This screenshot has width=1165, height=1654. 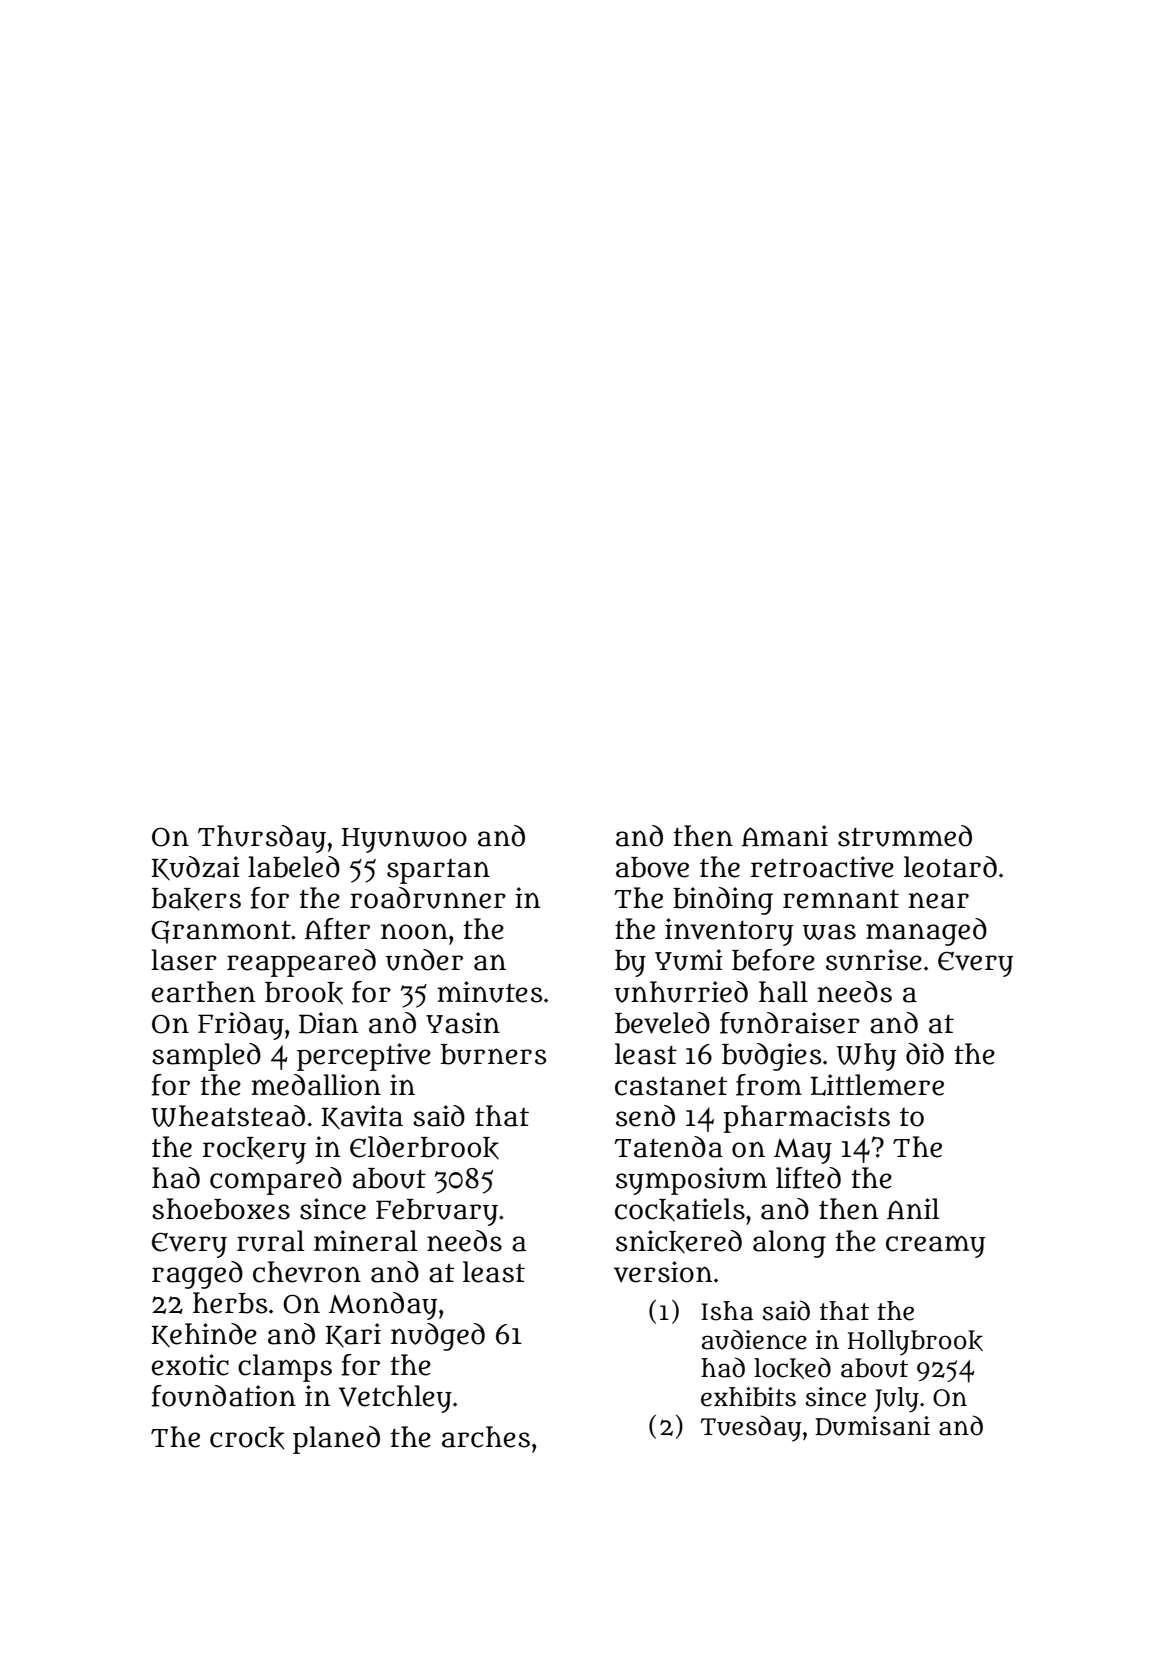 I want to click on spartan, so click(x=438, y=871).
